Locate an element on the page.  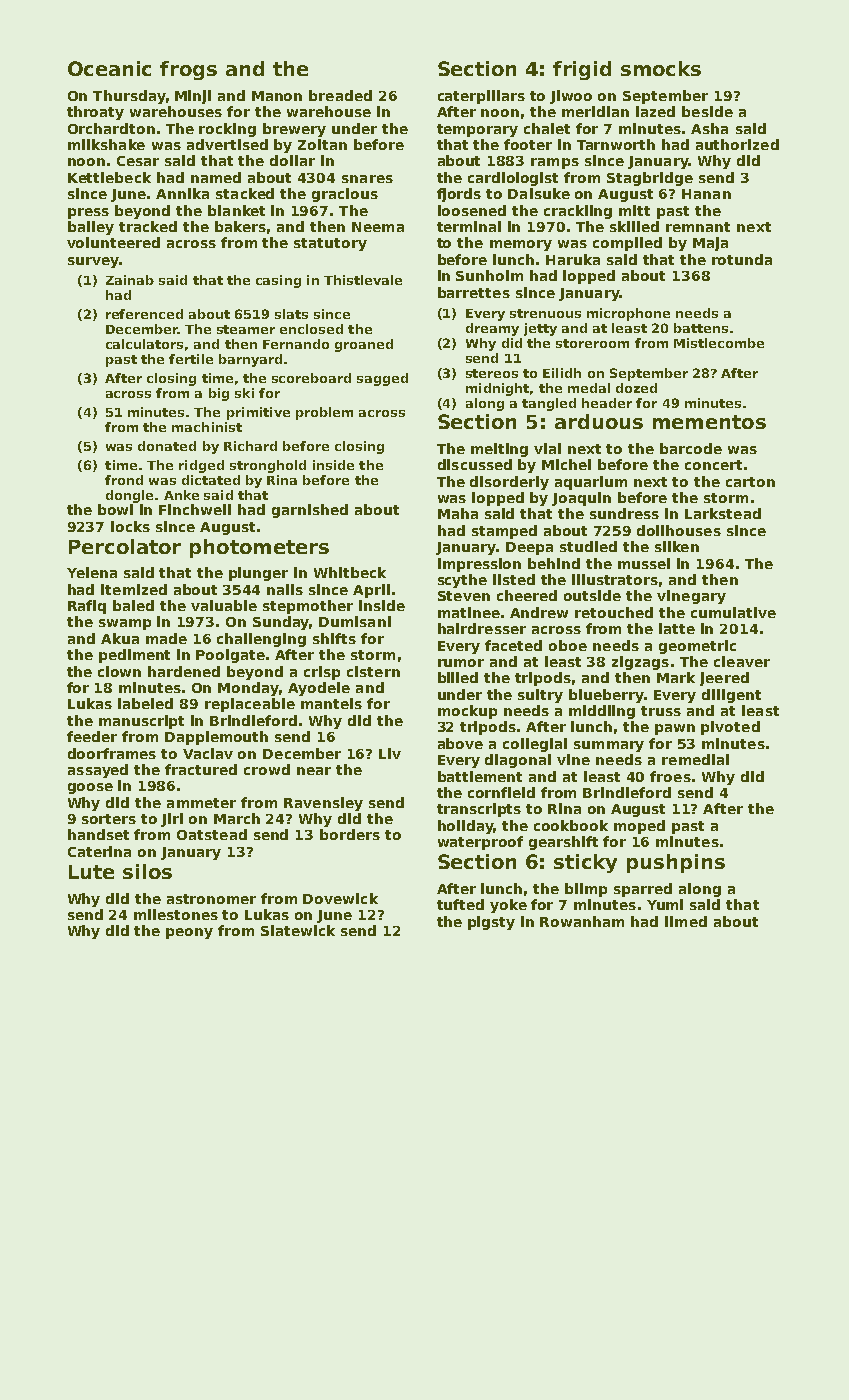
Percolator is located at coordinates (125, 546).
